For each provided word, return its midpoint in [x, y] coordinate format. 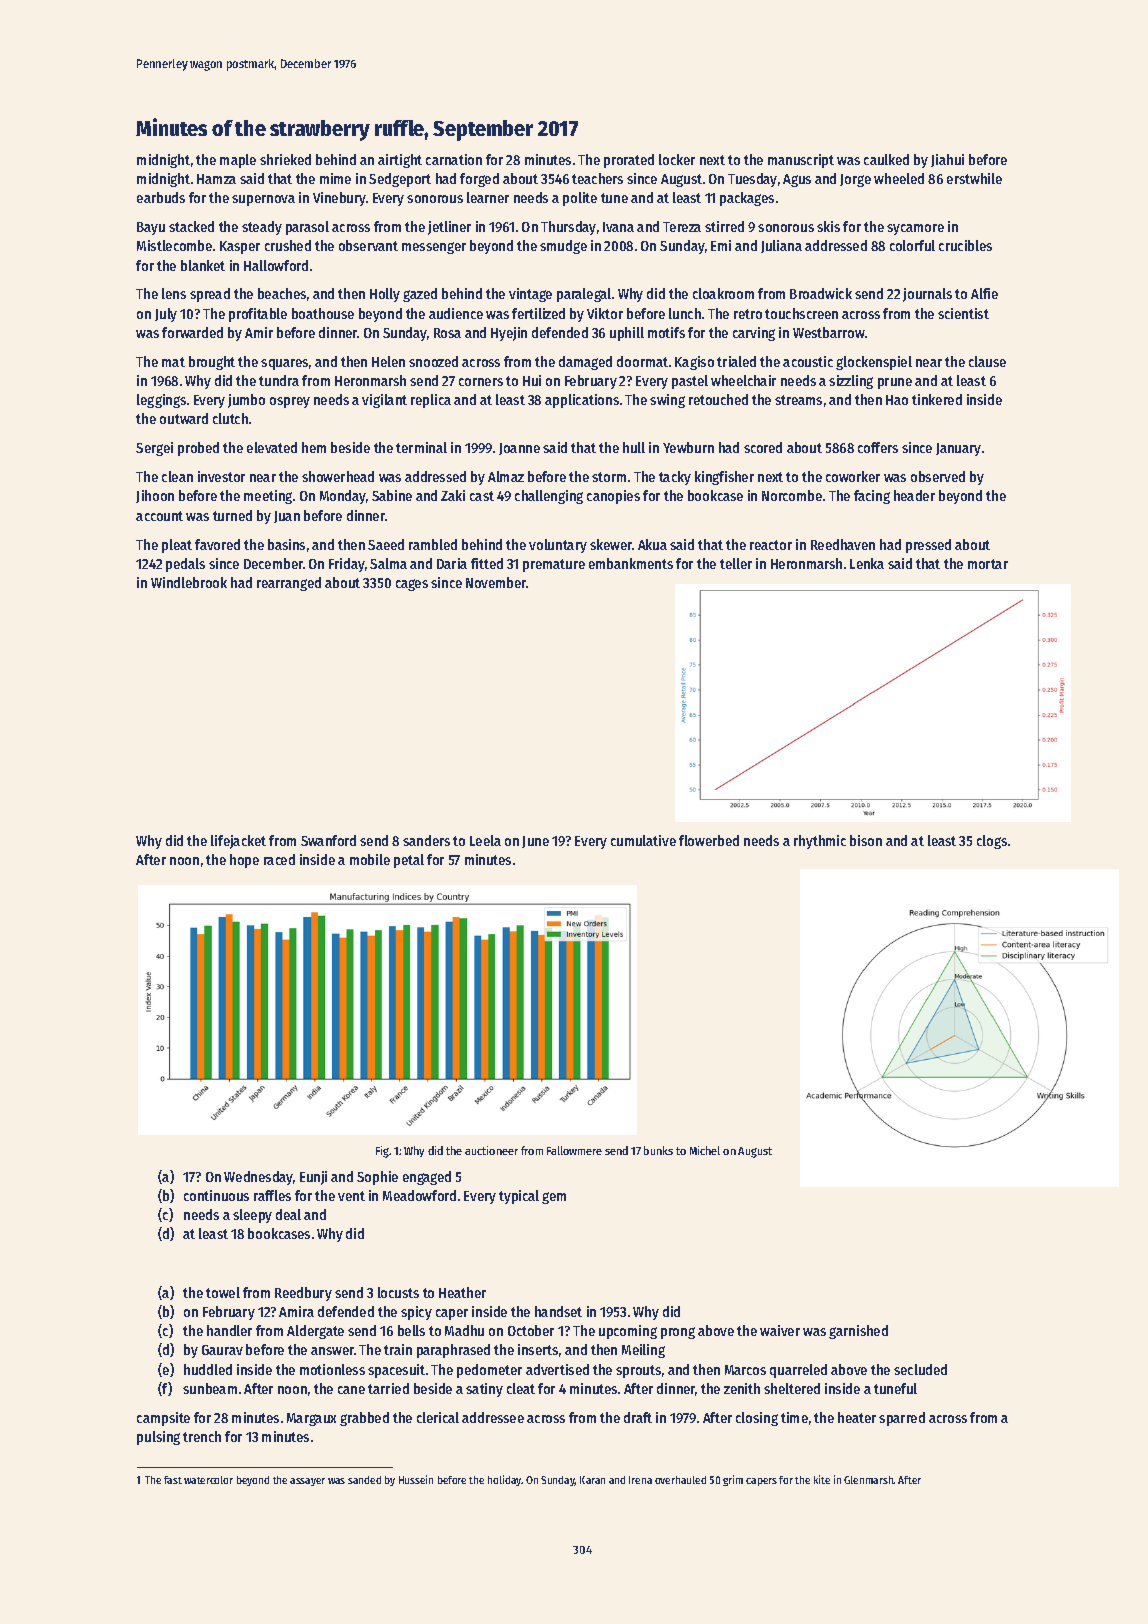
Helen [388, 361]
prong [678, 1333]
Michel [705, 1150]
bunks [658, 1150]
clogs [992, 842]
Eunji [313, 1178]
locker [677, 159]
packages [747, 199]
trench [202, 1436]
